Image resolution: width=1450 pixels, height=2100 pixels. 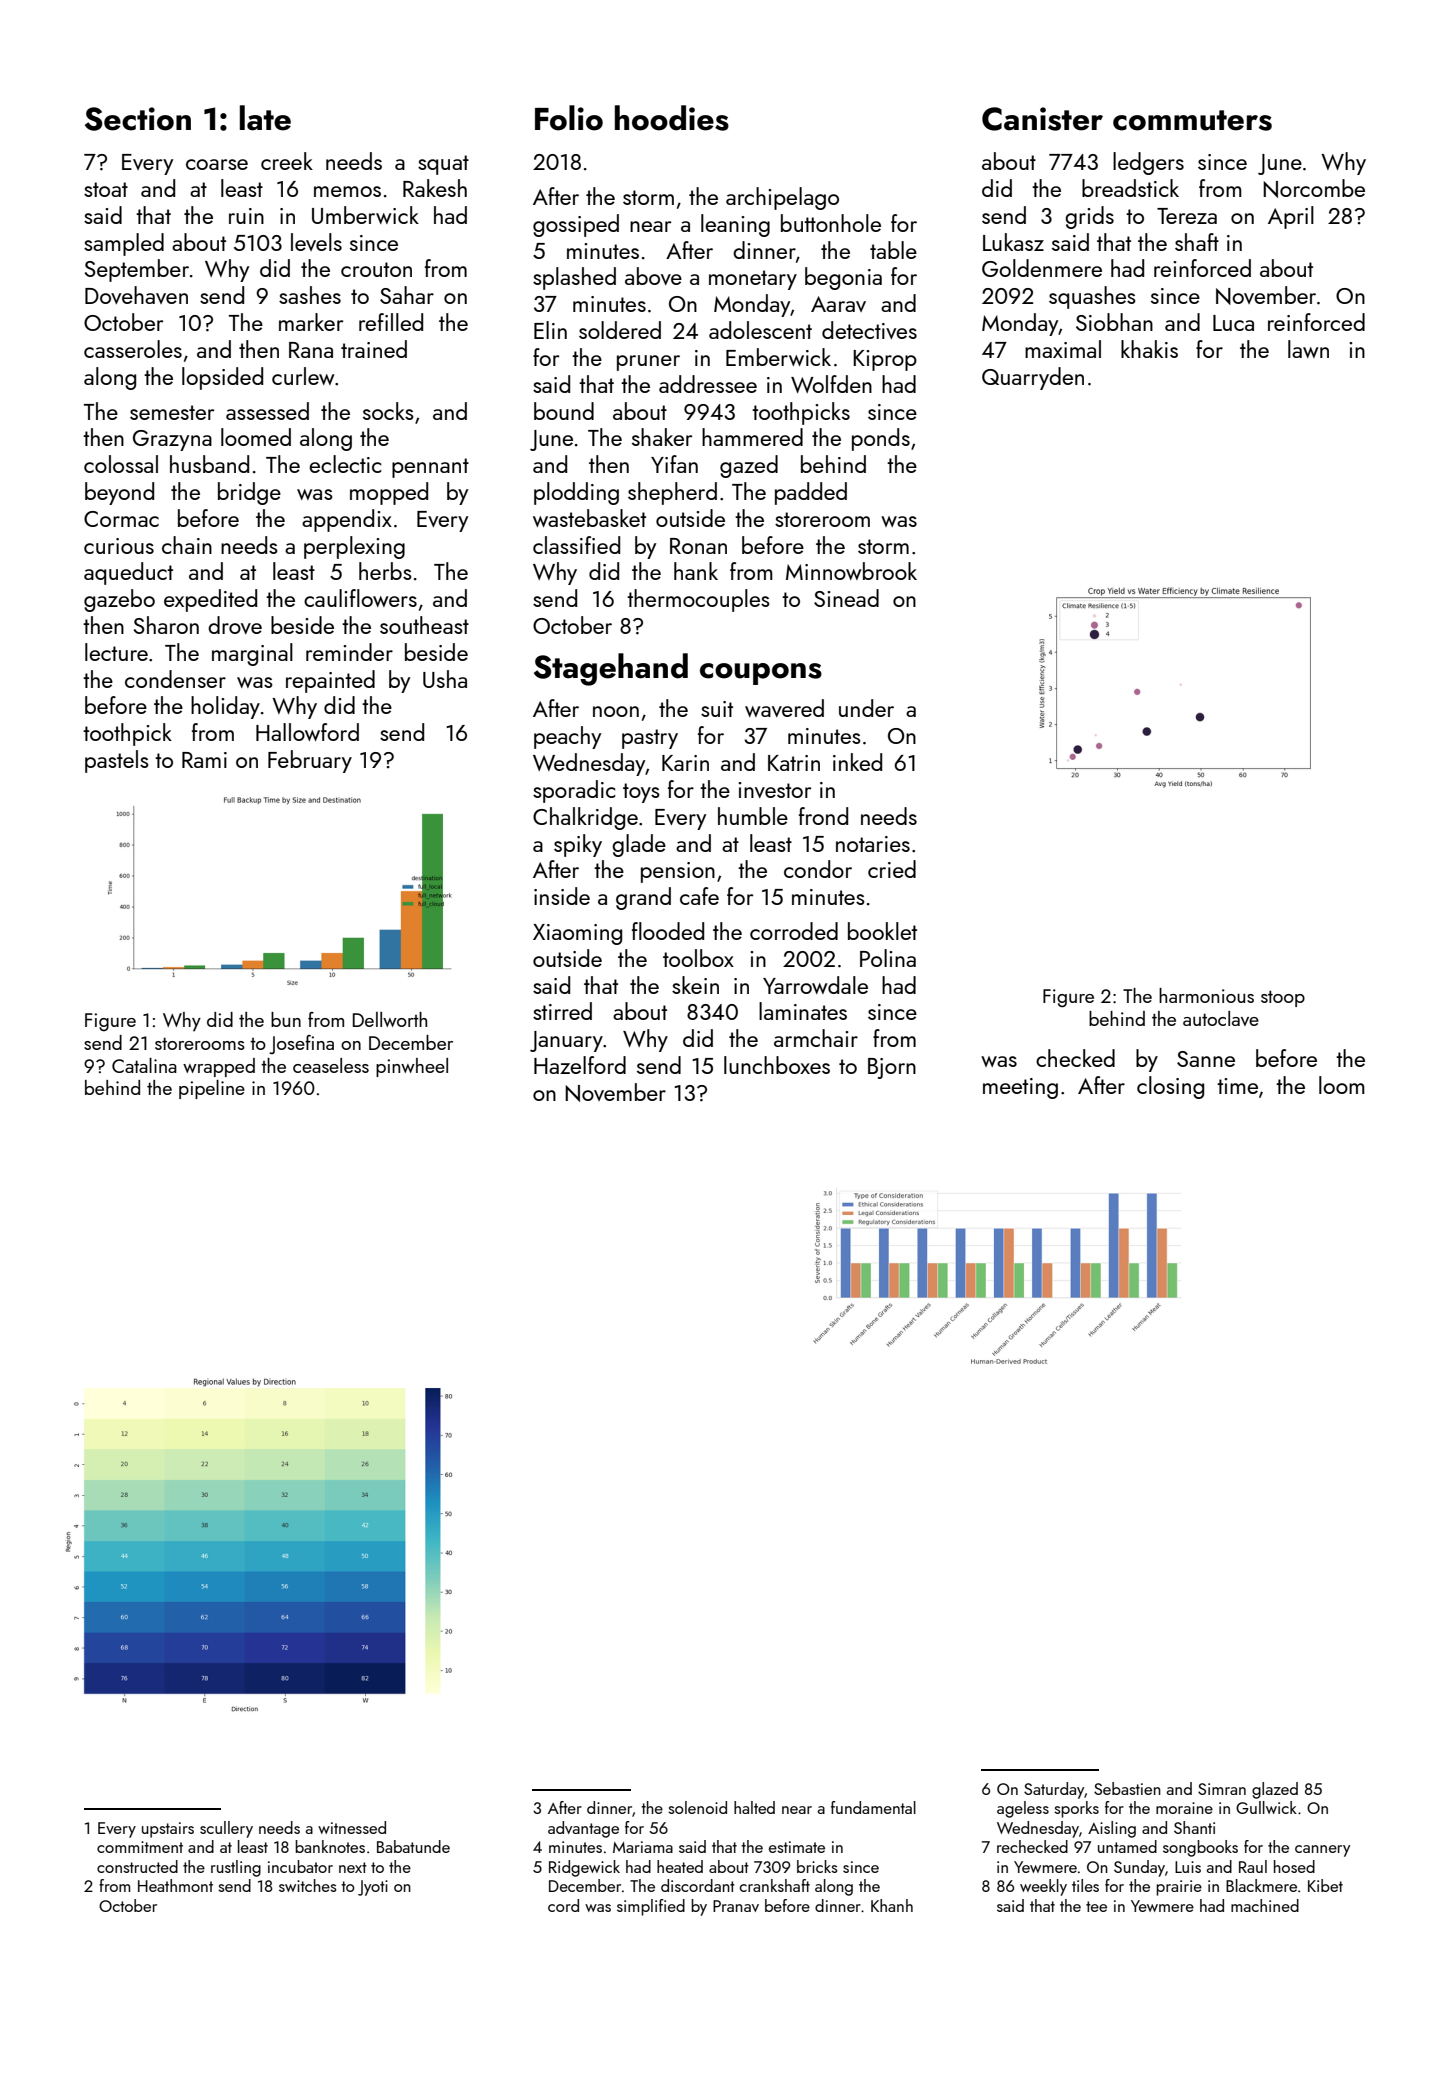 I want to click on hoodies, so click(x=672, y=118).
